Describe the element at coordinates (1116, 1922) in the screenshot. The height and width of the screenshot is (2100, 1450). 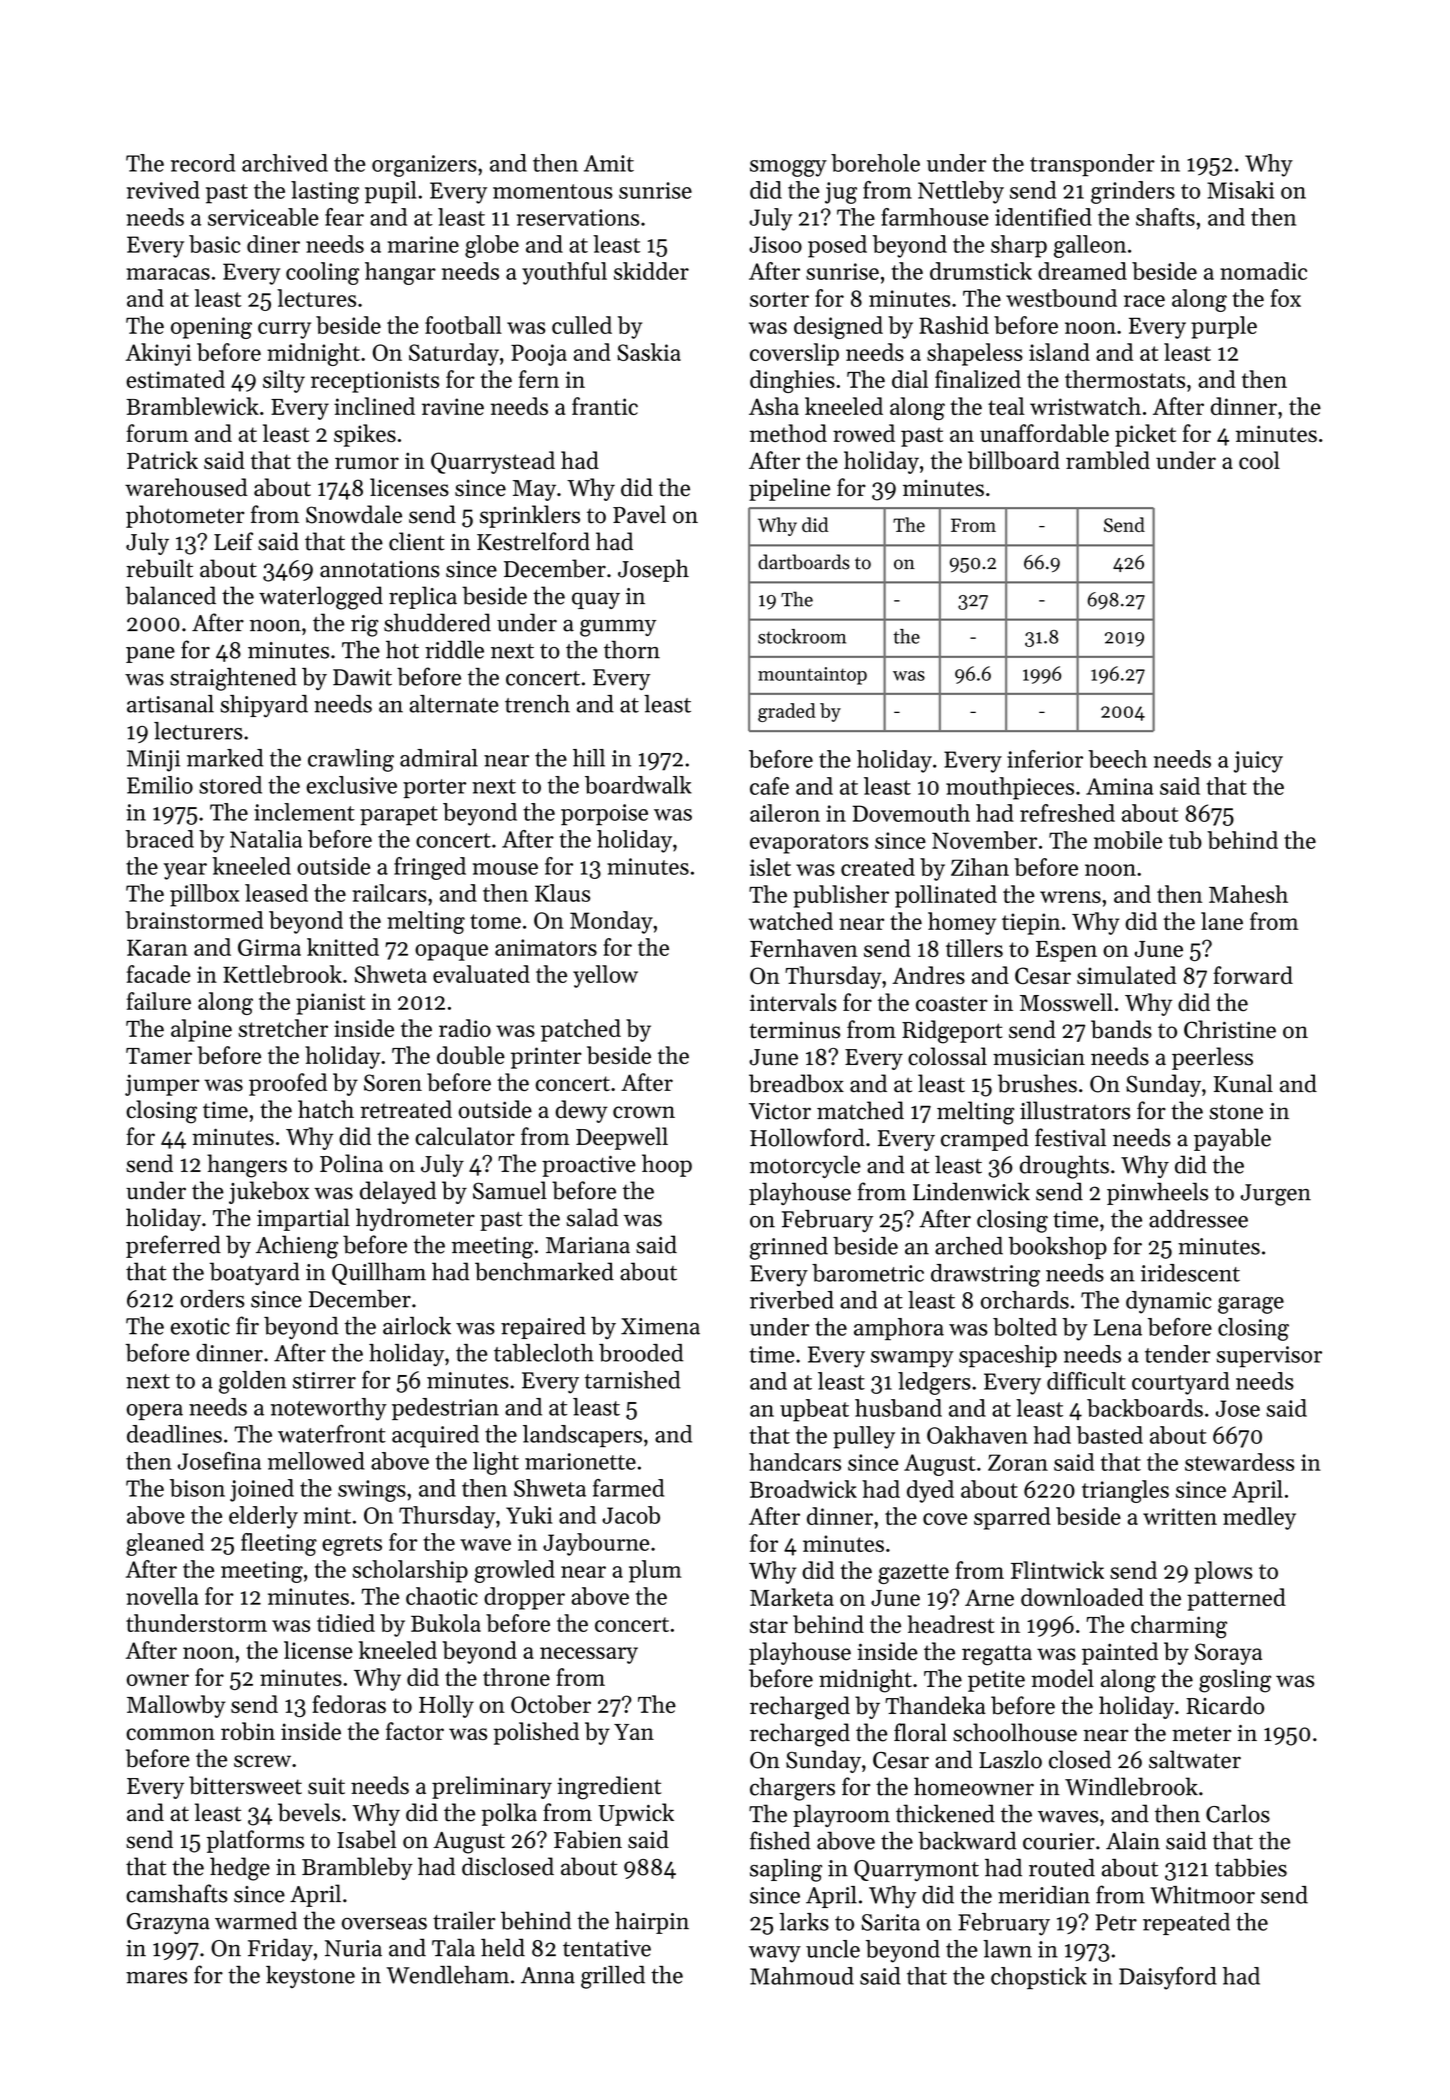
I see `Petr` at that location.
